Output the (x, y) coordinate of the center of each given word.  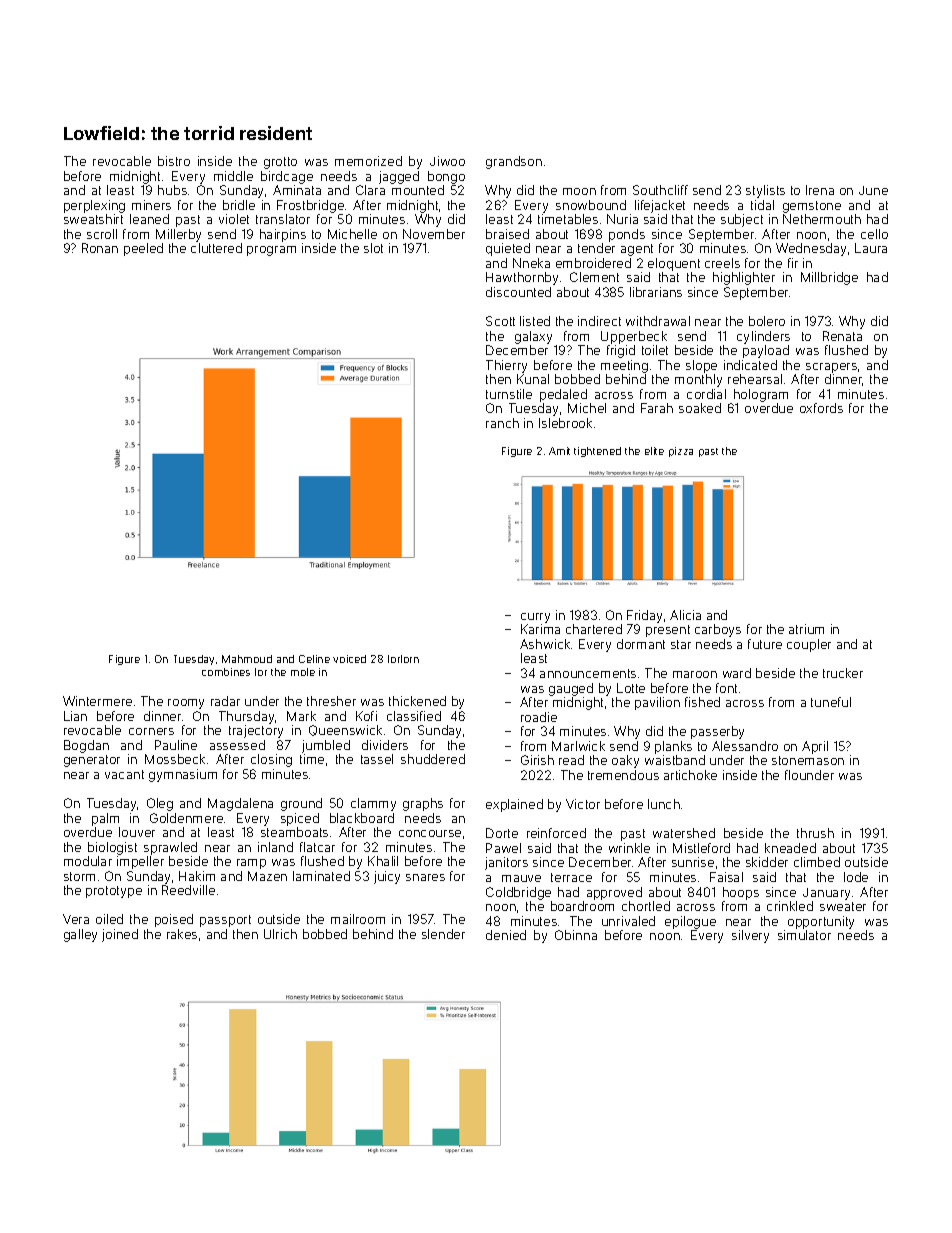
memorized (368, 161)
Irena (820, 190)
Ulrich (280, 934)
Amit (559, 451)
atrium (806, 629)
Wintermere (97, 701)
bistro (174, 161)
